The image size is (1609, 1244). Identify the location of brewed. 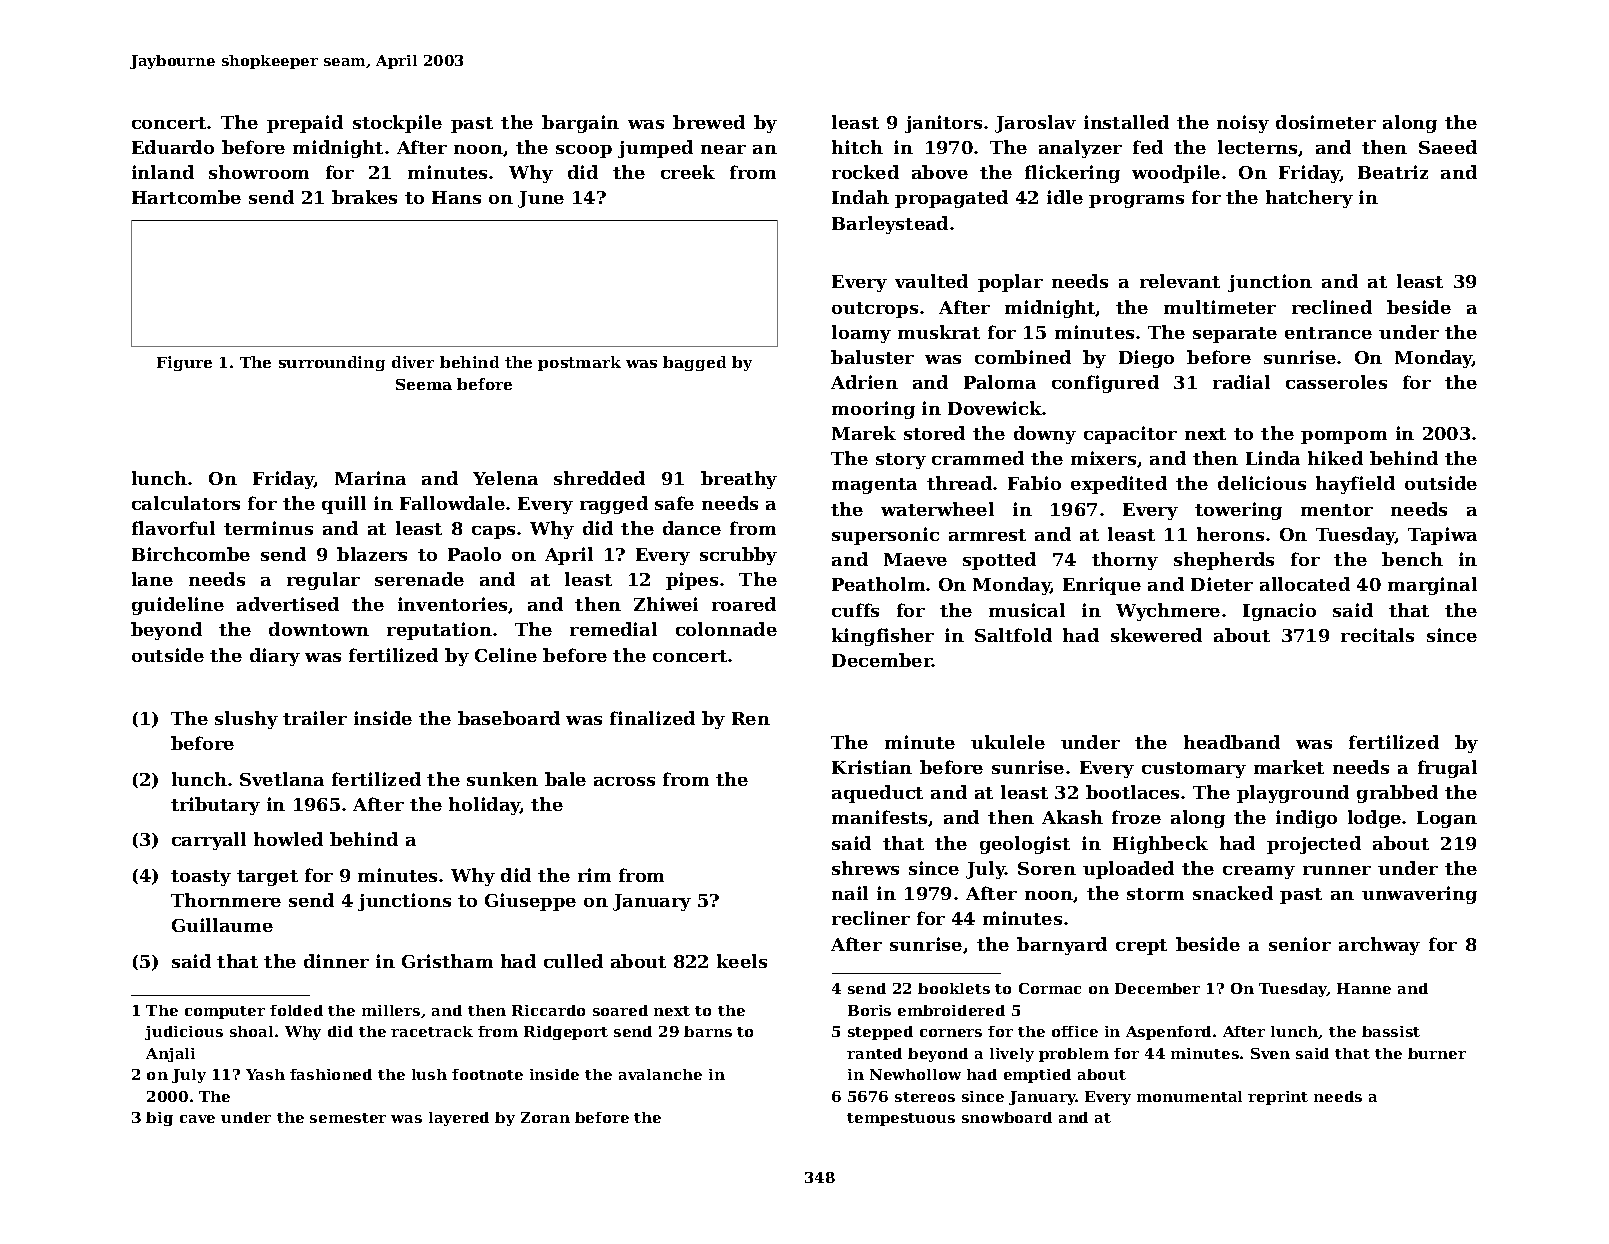
(709, 122).
